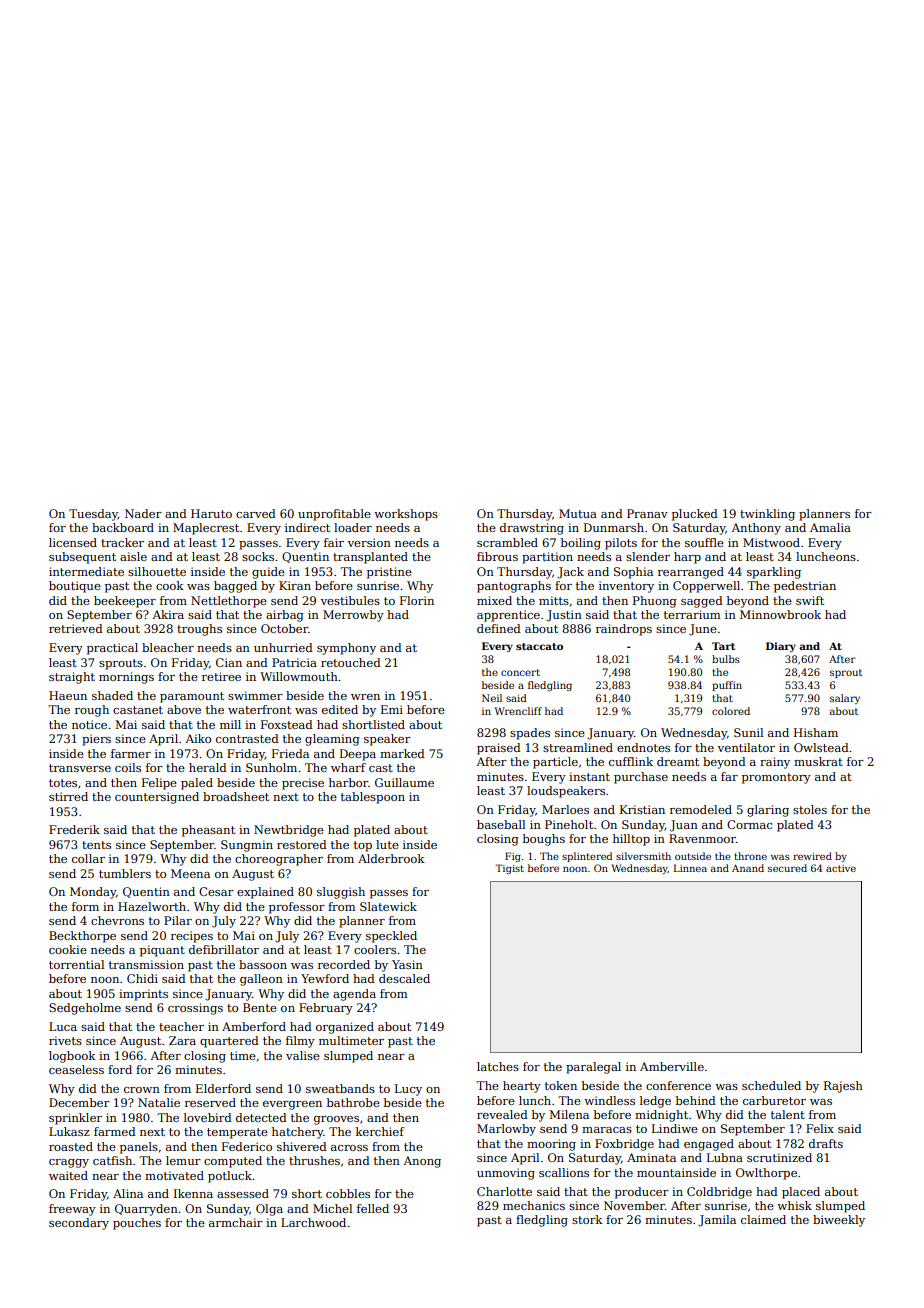 Image resolution: width=924 pixels, height=1308 pixels. Describe the element at coordinates (565, 809) in the document. I see `Marloes` at that location.
